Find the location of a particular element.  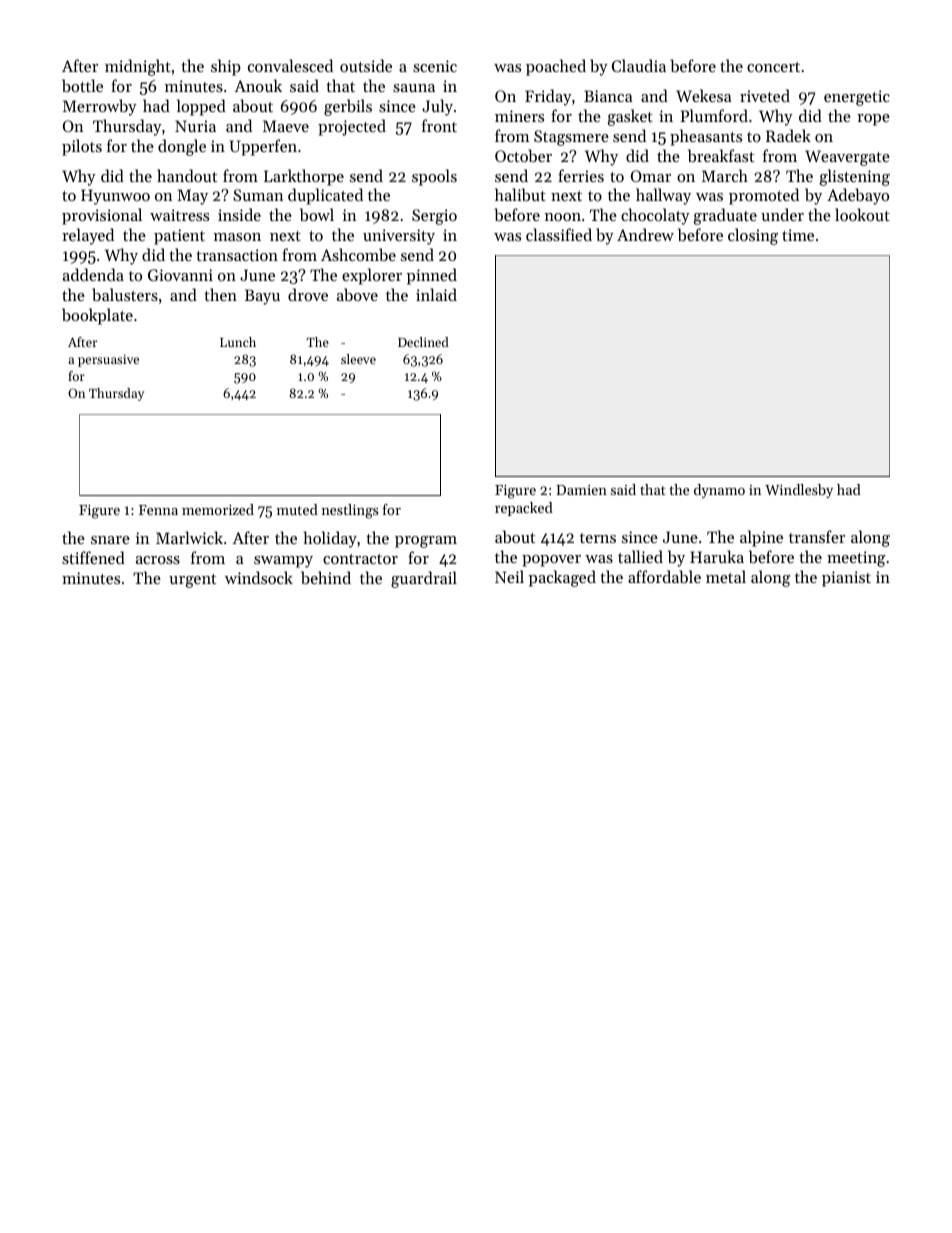

scenic is located at coordinates (435, 66).
